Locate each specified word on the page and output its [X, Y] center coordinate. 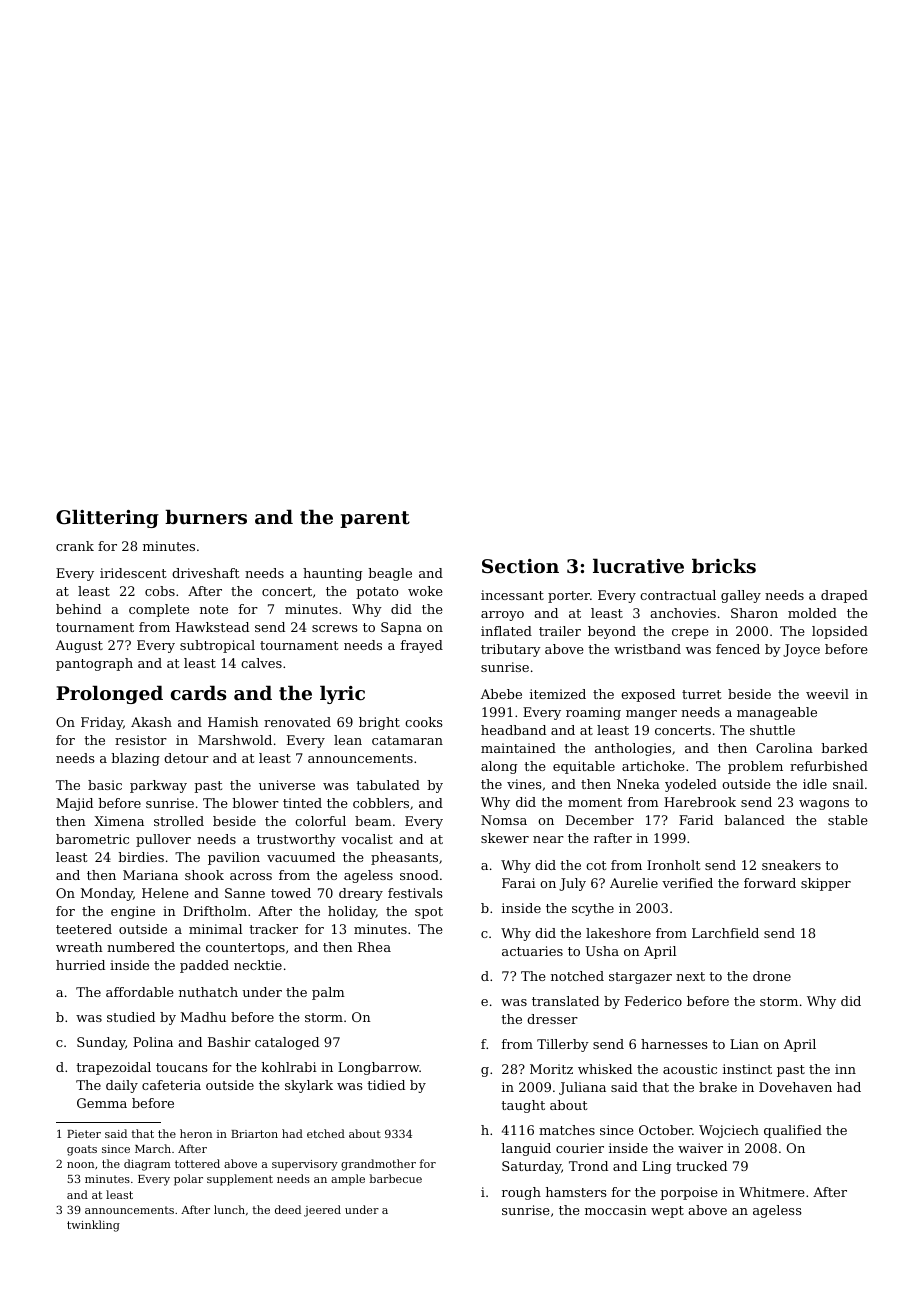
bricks [724, 565]
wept [667, 1212]
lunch [229, 1209]
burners [206, 517]
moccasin [616, 1210]
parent [375, 519]
